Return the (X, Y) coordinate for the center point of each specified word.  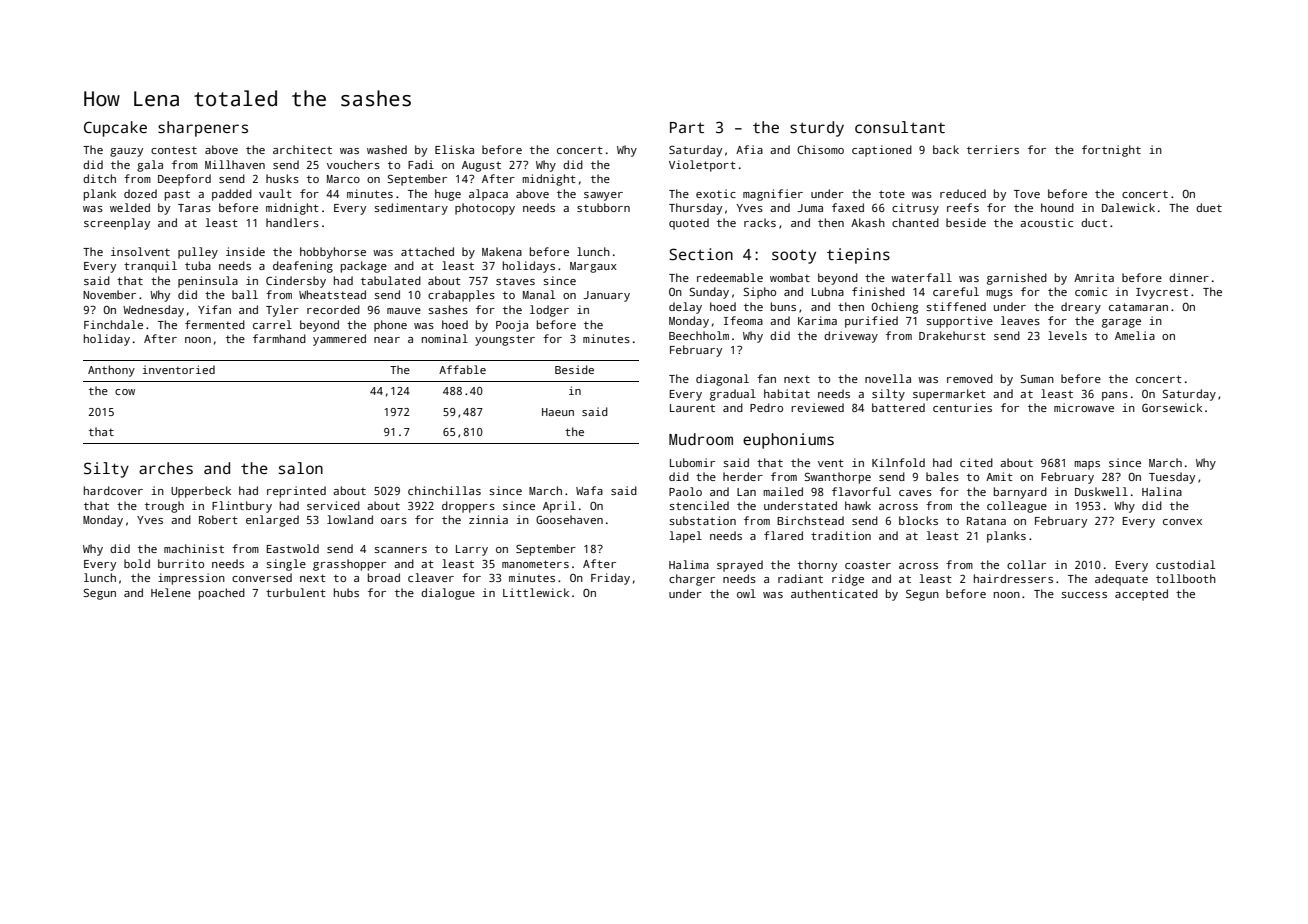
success (1084, 595)
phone (390, 326)
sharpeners (203, 129)
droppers (468, 507)
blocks (918, 520)
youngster (505, 340)
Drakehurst (952, 335)
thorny (817, 566)
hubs (346, 592)
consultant (900, 127)
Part (687, 127)
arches (166, 468)
